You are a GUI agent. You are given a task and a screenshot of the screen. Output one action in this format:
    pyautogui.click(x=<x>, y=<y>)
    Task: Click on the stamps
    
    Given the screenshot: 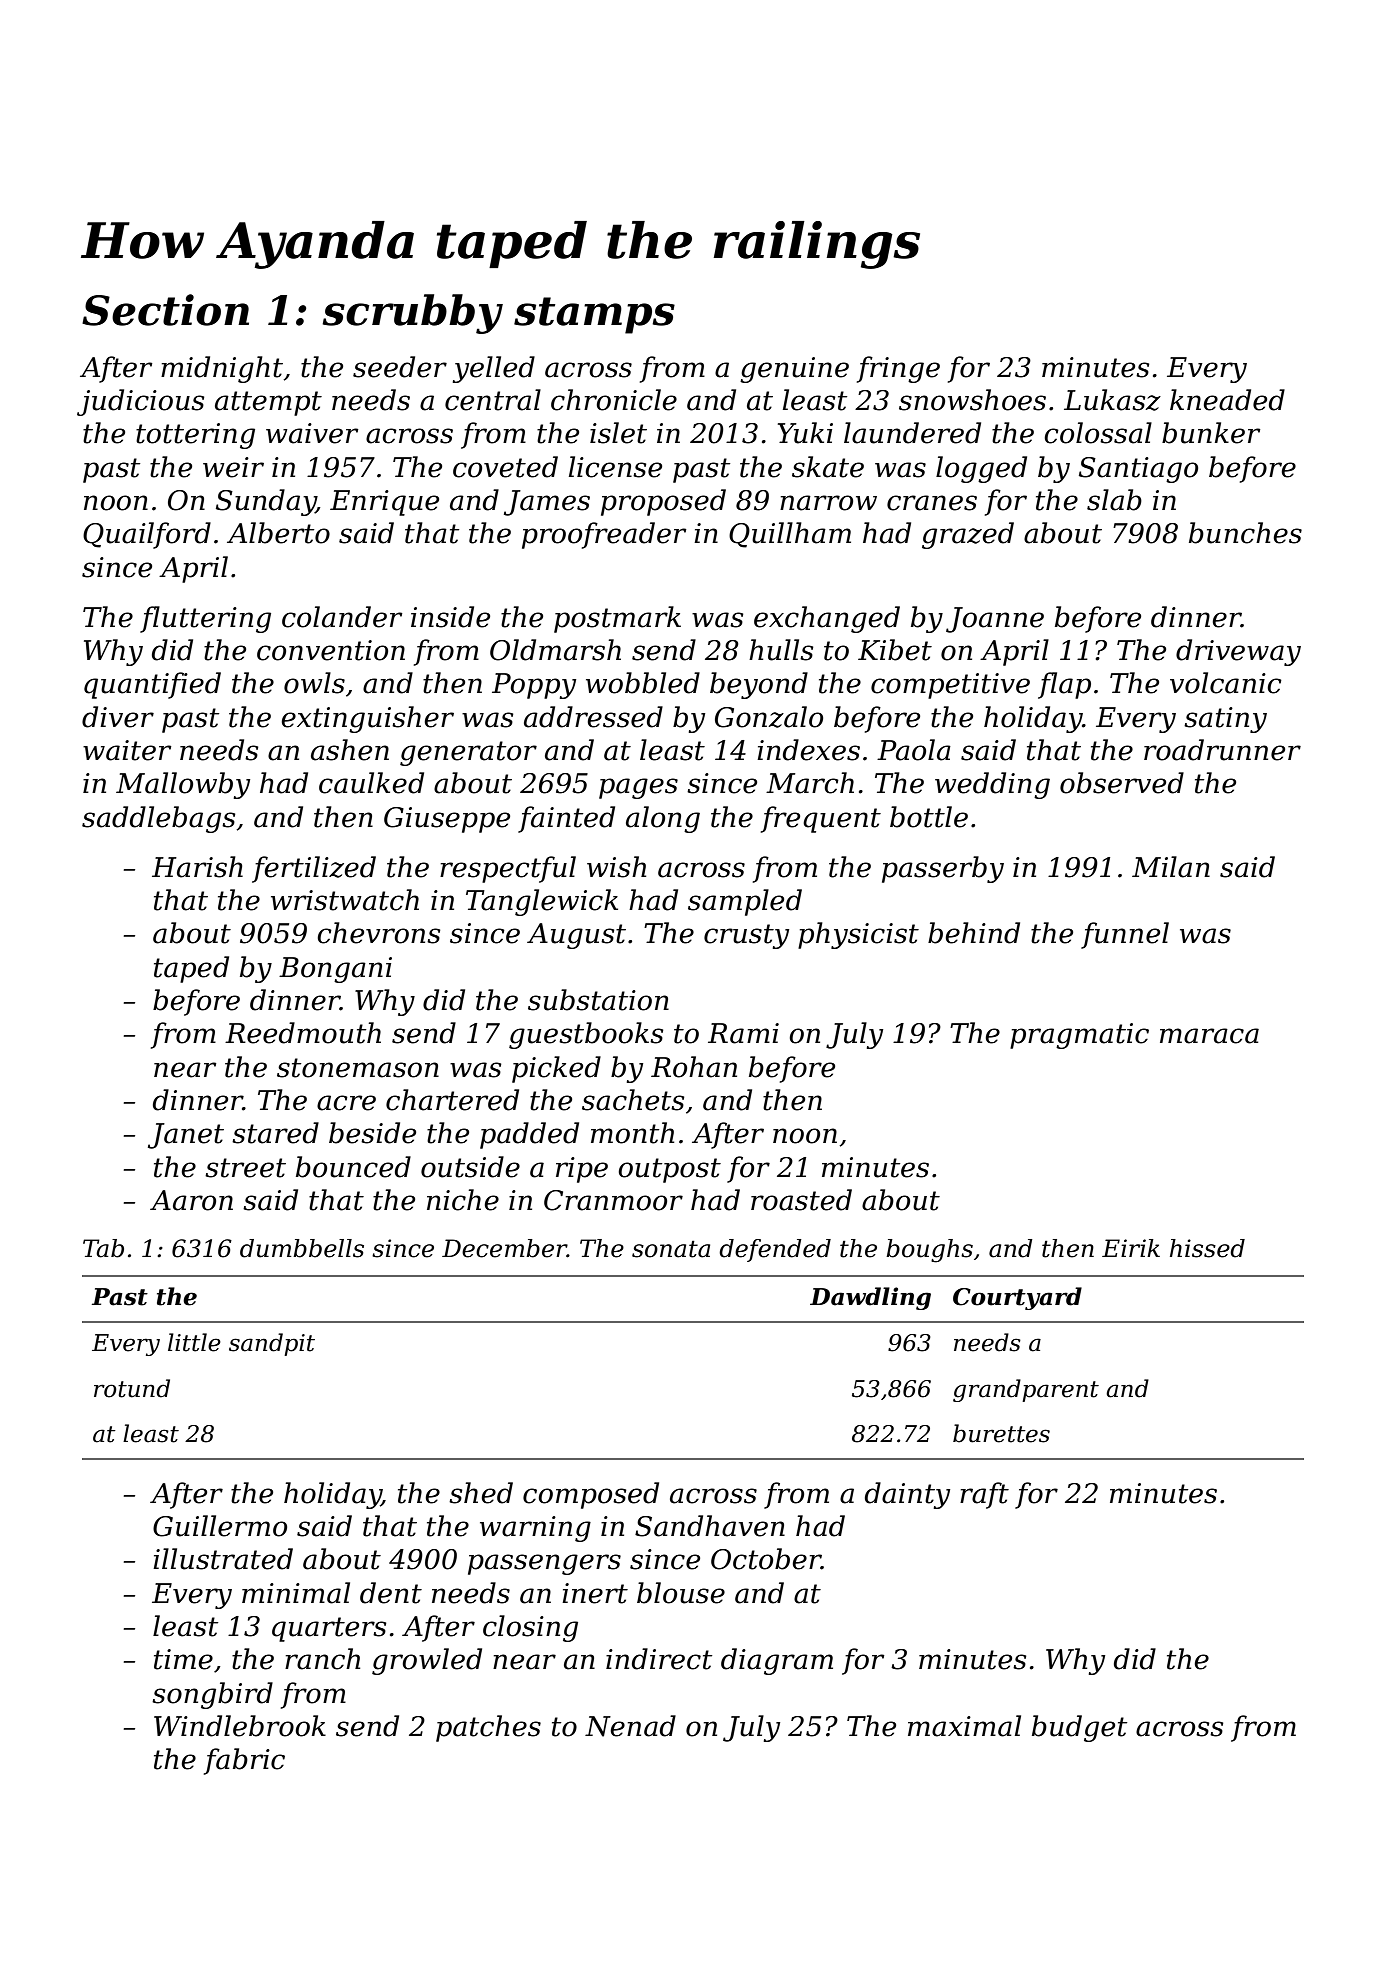 What is the action you would take?
    pyautogui.click(x=594, y=315)
